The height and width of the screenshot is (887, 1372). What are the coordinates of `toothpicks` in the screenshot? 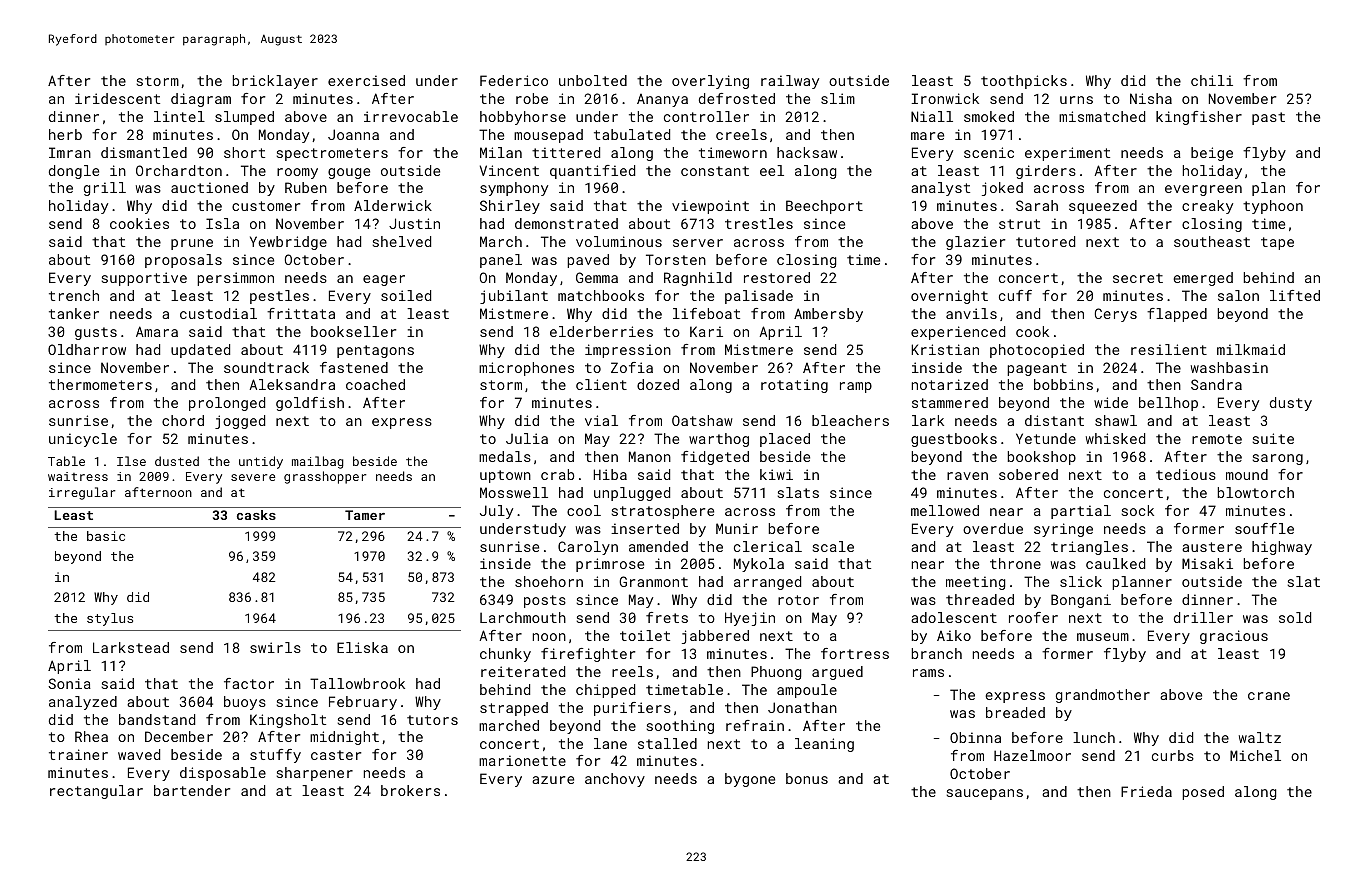 It's located at (1024, 82).
